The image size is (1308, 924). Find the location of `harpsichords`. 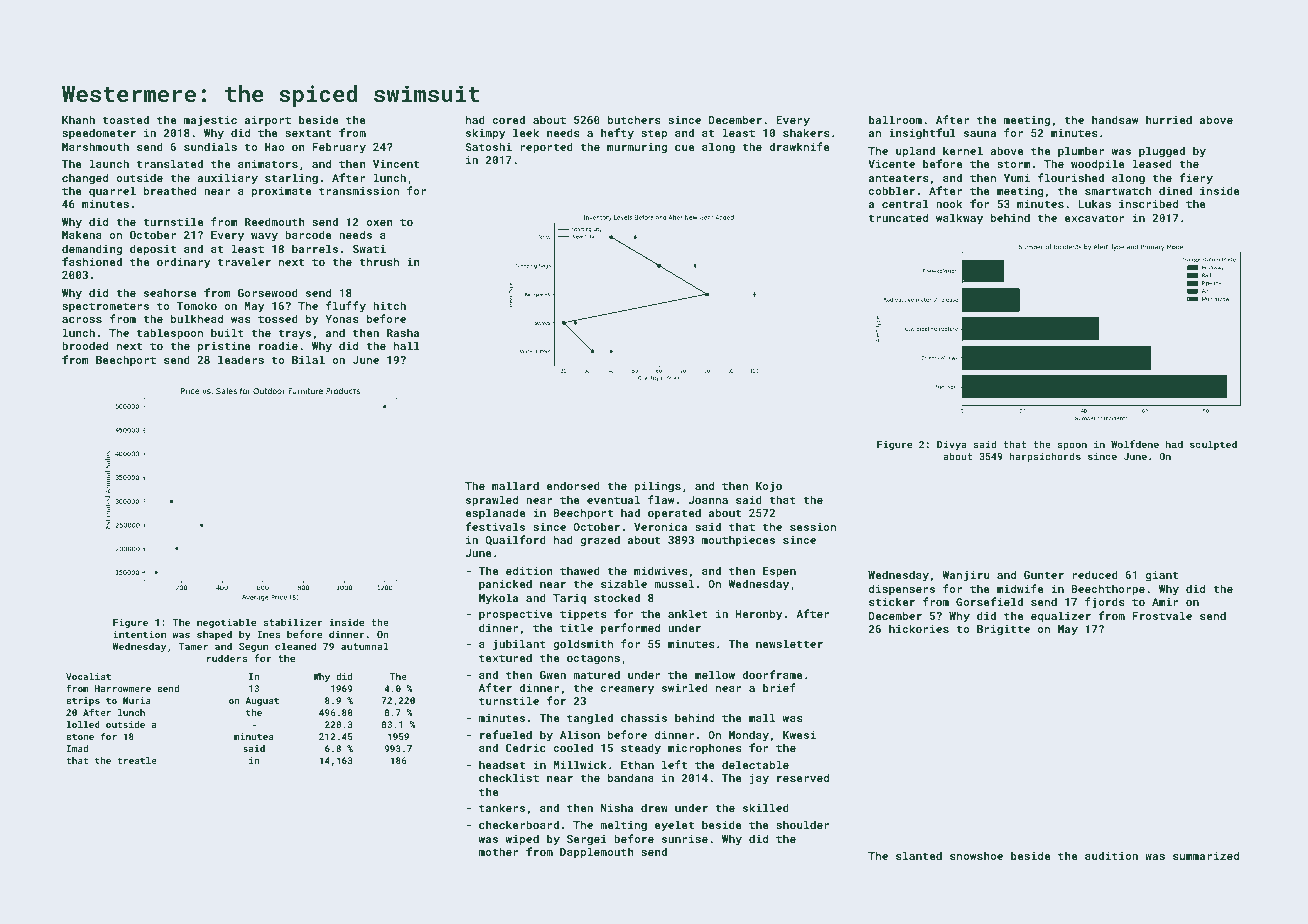

harpsichords is located at coordinates (1045, 457).
